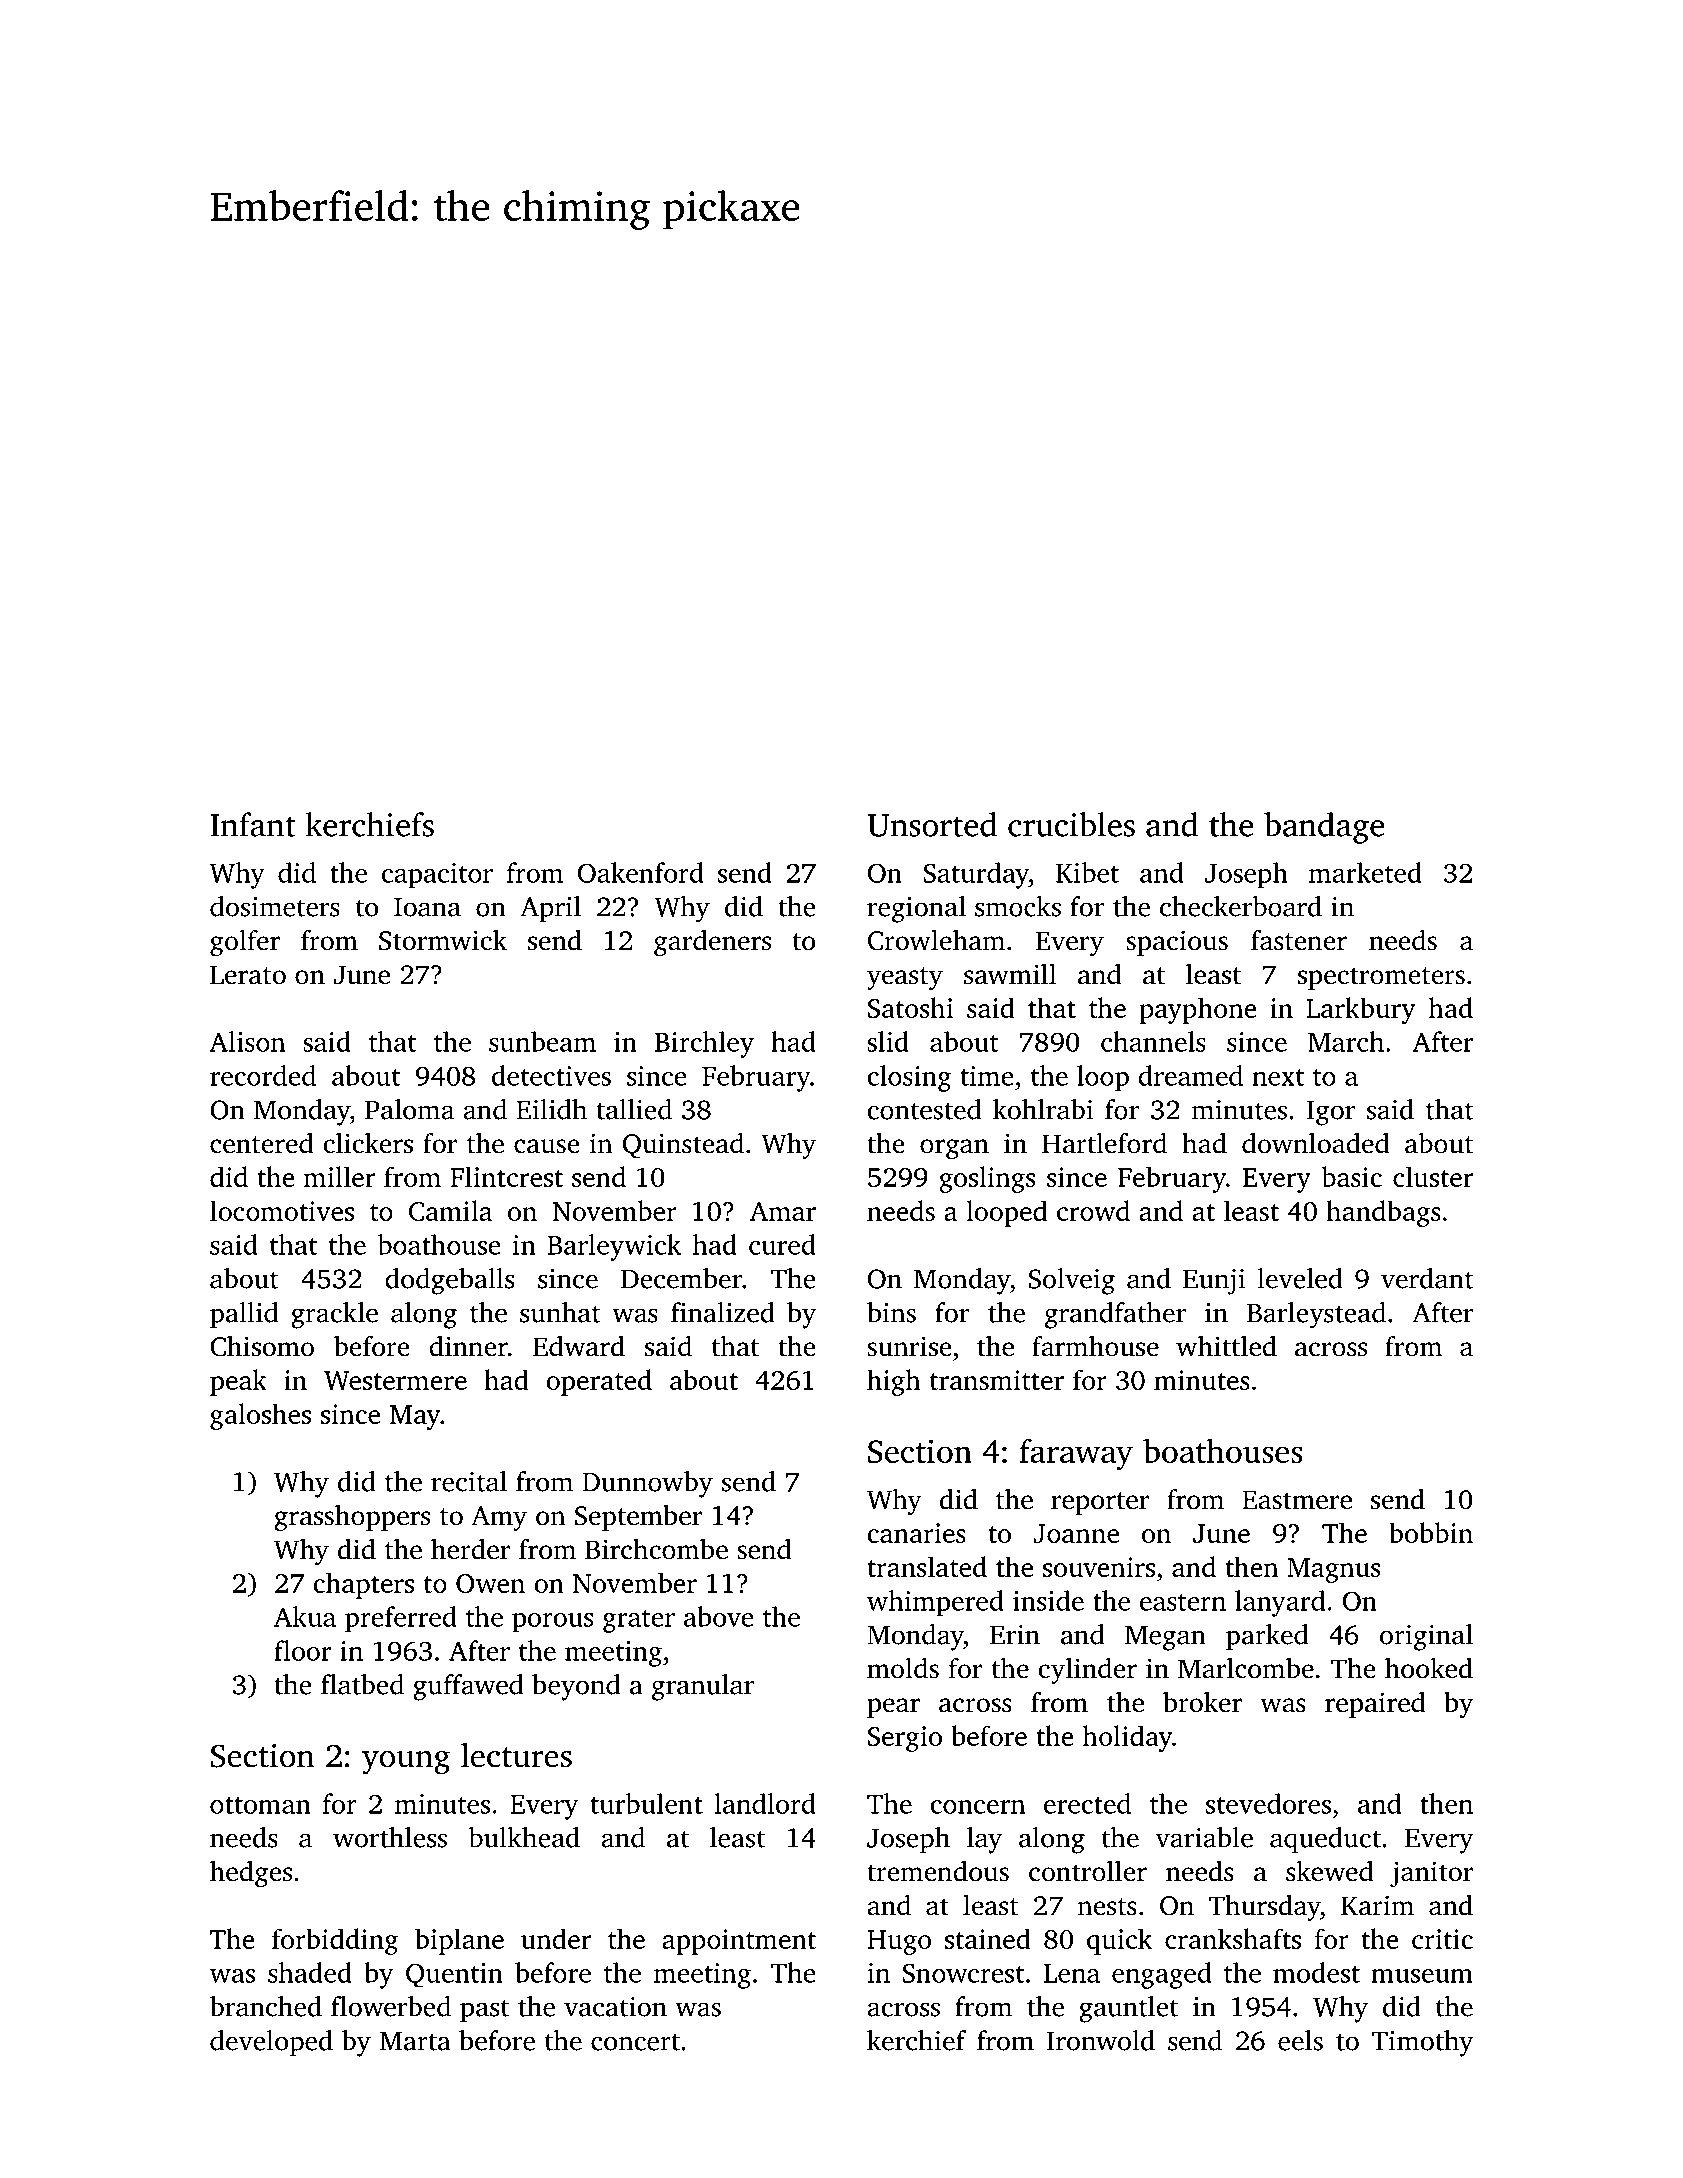 The width and height of the screenshot is (1683, 2178). Describe the element at coordinates (244, 1315) in the screenshot. I see `pallid` at that location.
